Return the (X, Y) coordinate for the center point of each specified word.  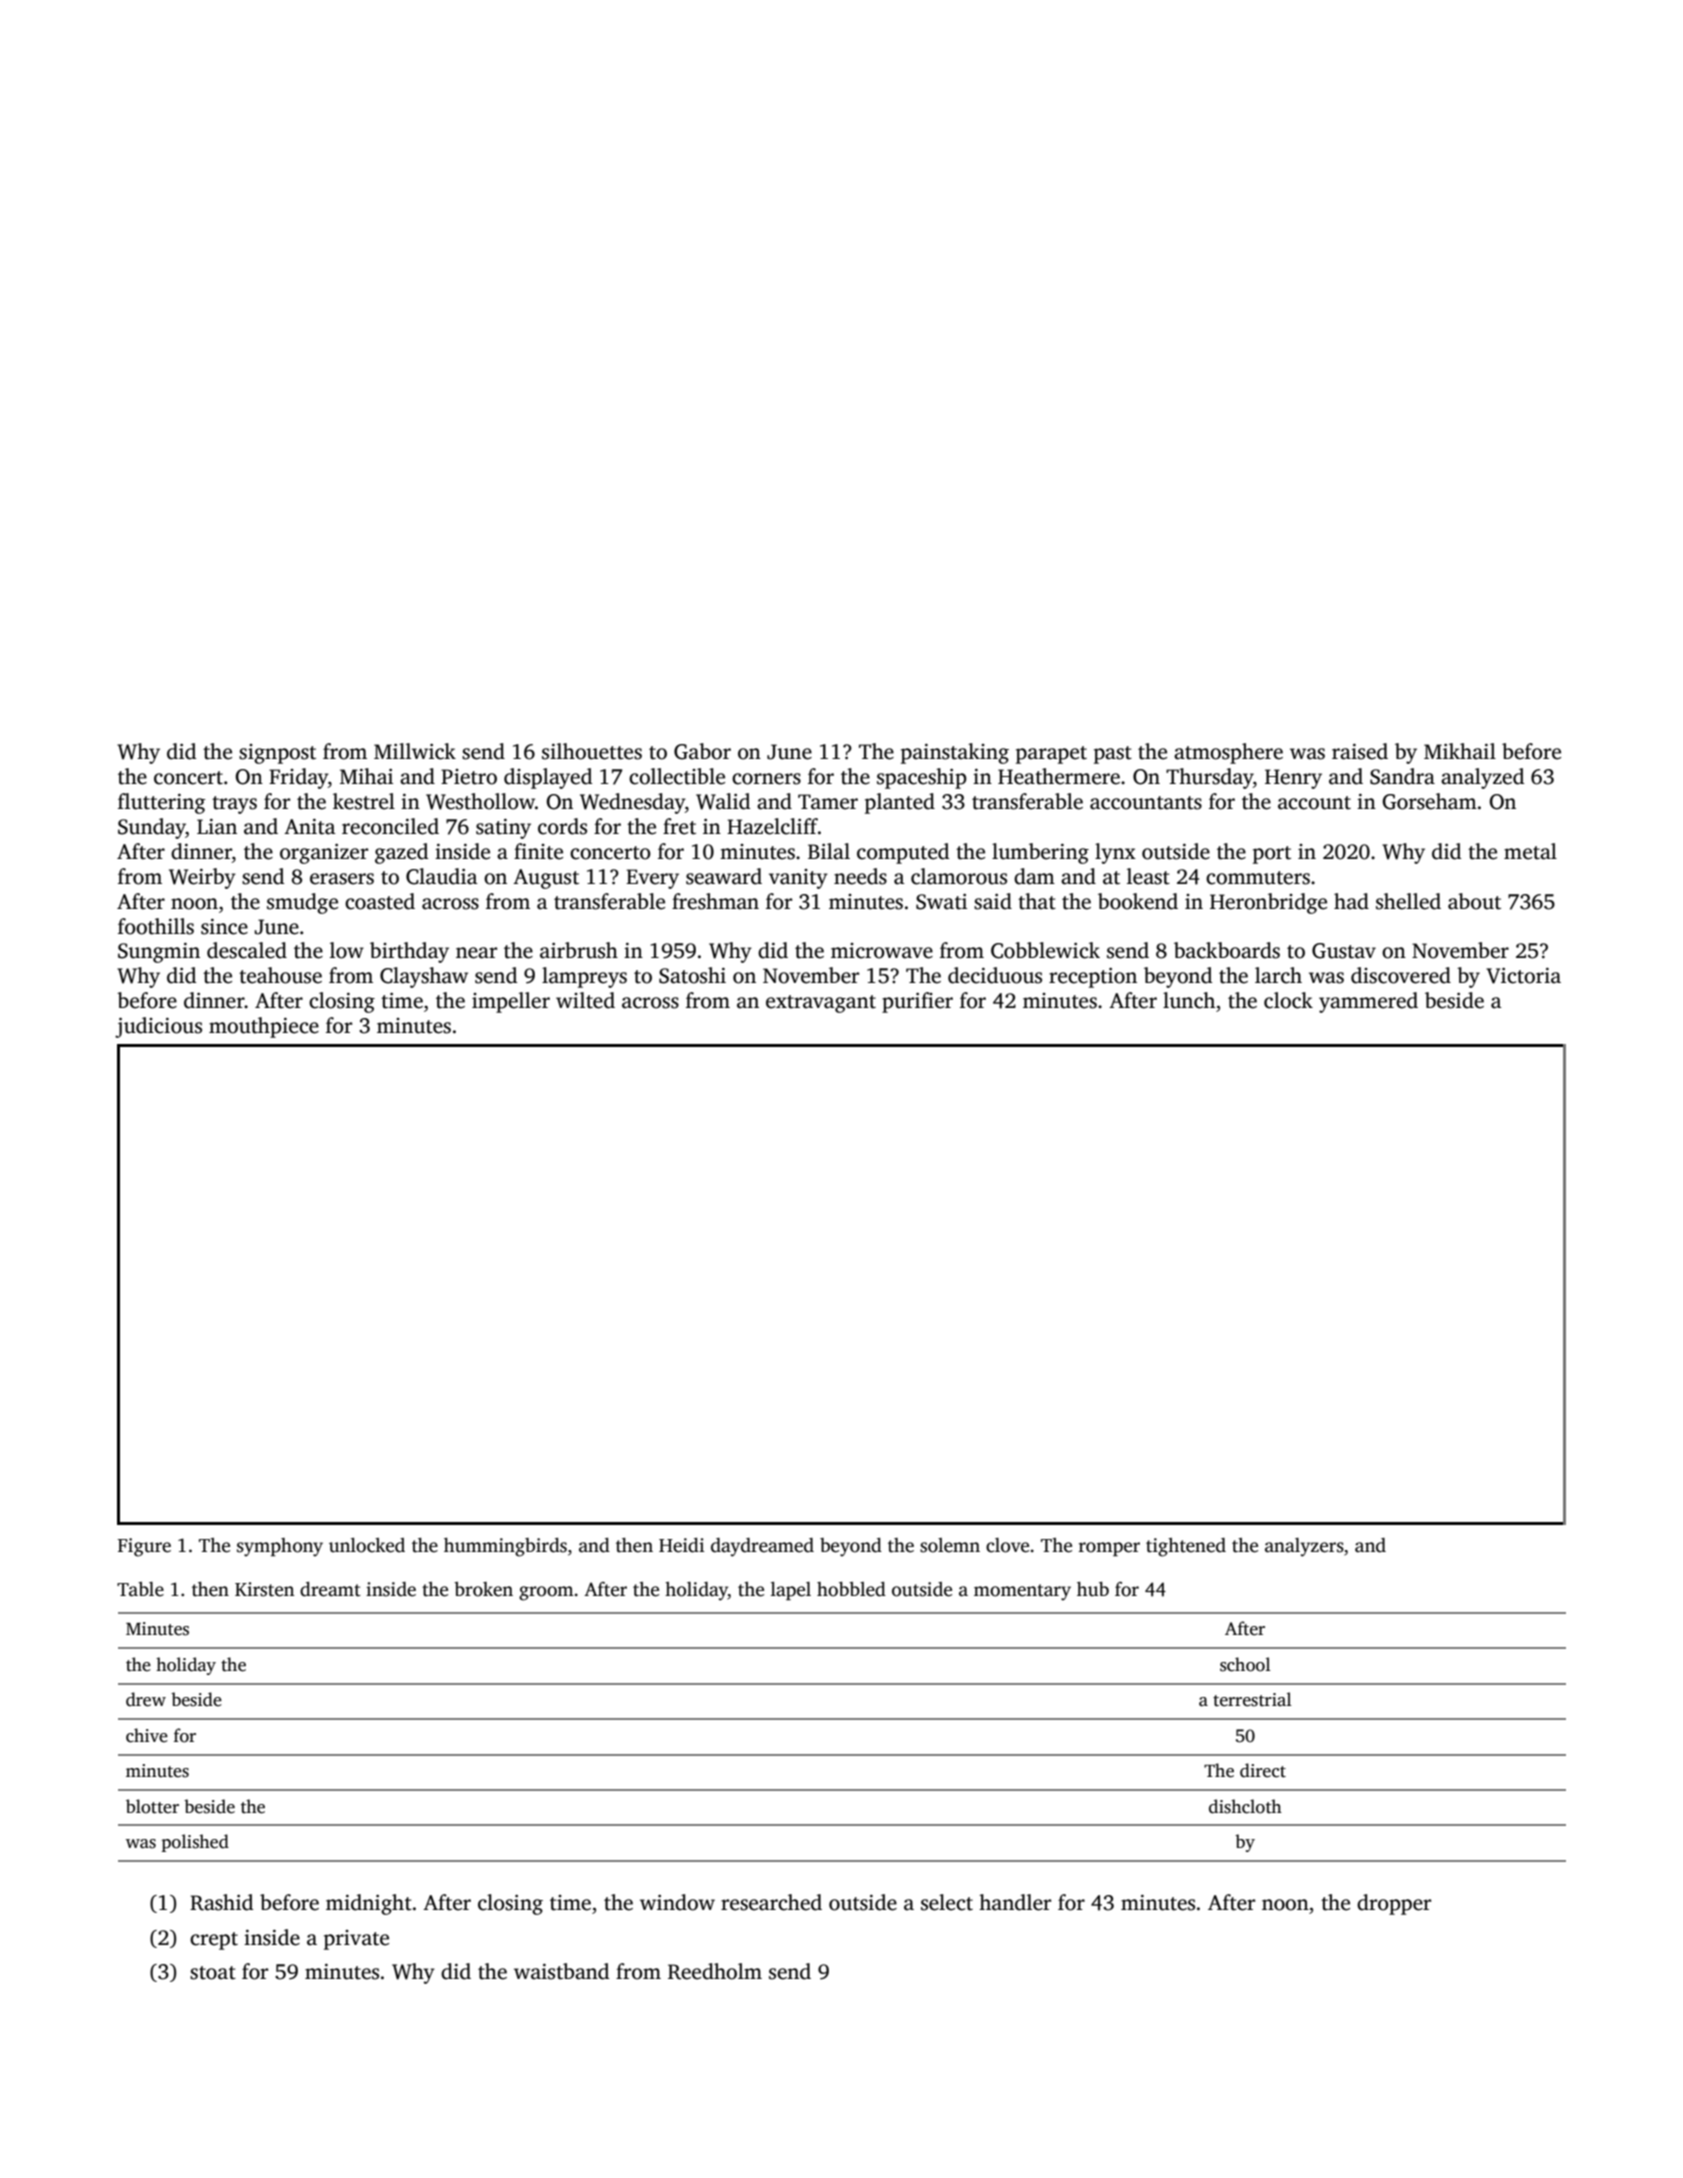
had (1351, 901)
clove (1007, 1545)
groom (546, 1593)
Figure (144, 1547)
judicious (158, 1027)
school (1245, 1664)
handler (1015, 1902)
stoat (213, 1973)
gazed (401, 853)
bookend (1138, 901)
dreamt (330, 1589)
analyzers (1304, 1547)
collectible (677, 776)
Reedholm (715, 1971)
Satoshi (692, 975)
